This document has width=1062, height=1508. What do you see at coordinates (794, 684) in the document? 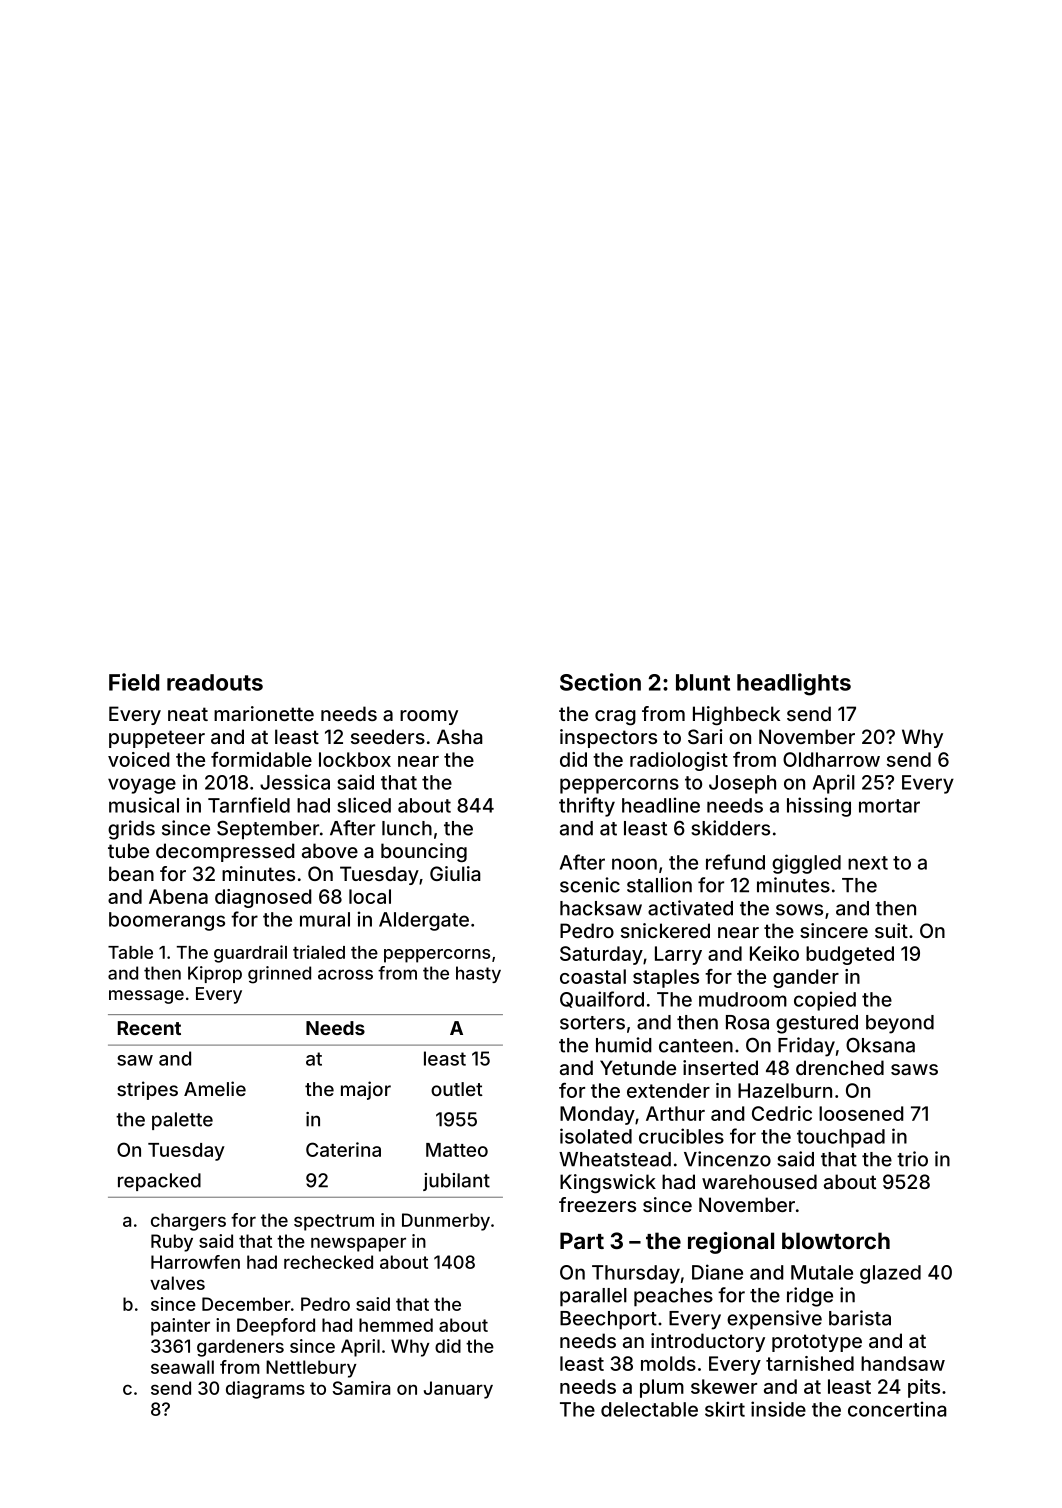
I see `headlights` at bounding box center [794, 684].
